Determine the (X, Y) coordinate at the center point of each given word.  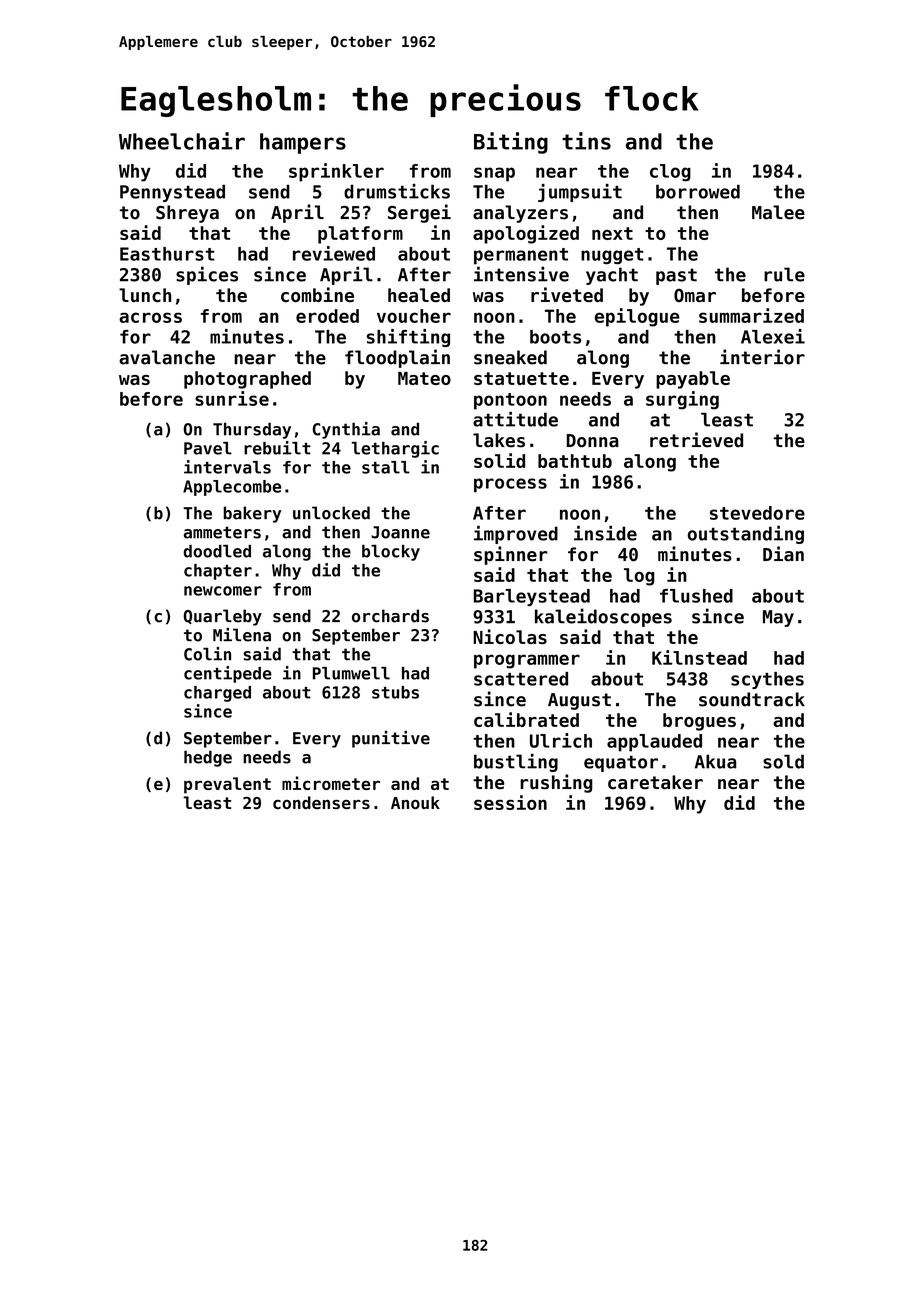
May (778, 618)
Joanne (400, 532)
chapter (218, 572)
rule (784, 274)
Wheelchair (182, 141)
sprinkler (336, 172)
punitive (391, 739)
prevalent (227, 785)
